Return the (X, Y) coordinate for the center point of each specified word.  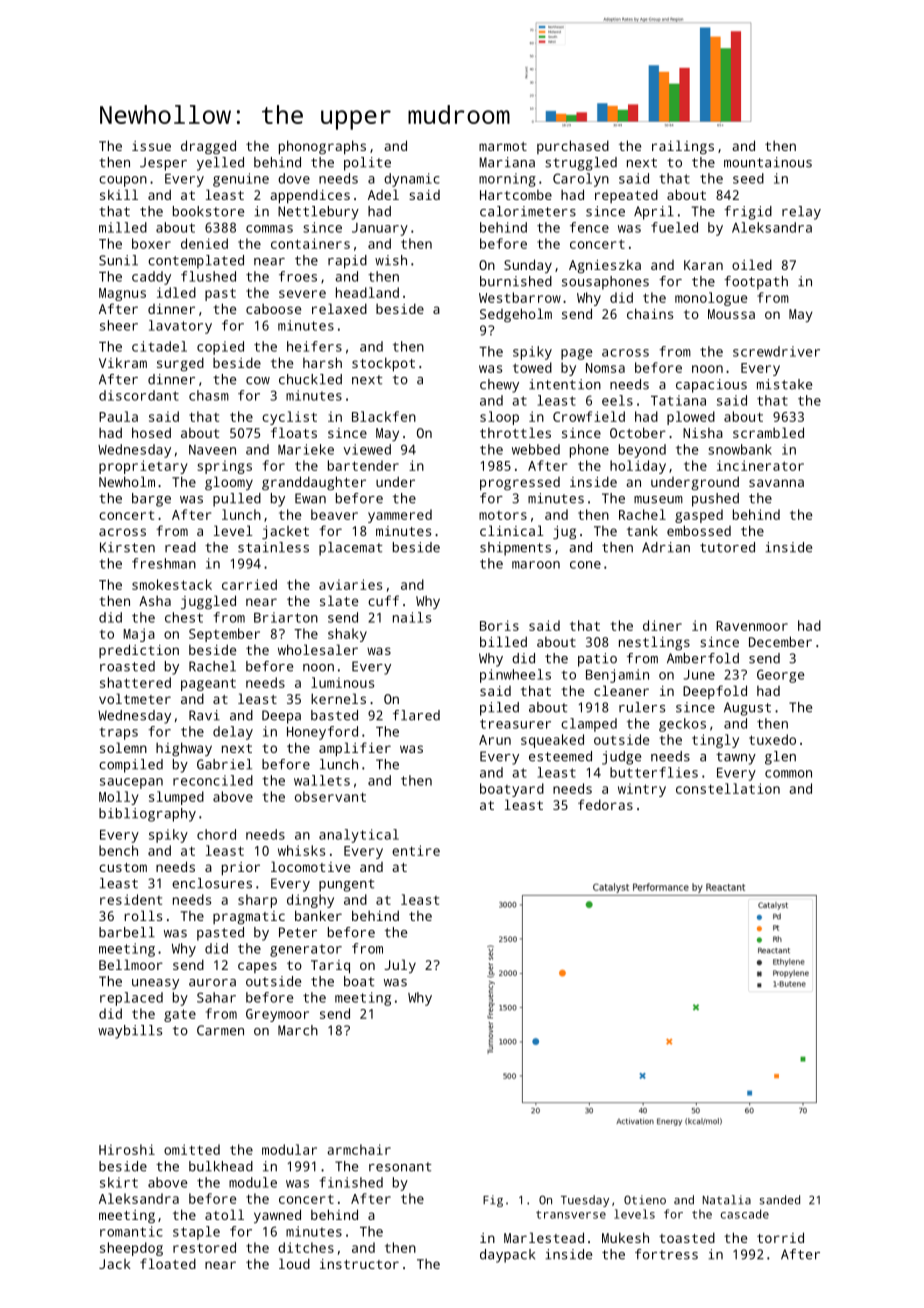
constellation (728, 788)
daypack (507, 1256)
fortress (666, 1254)
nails (412, 617)
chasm (209, 395)
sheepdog (131, 1249)
